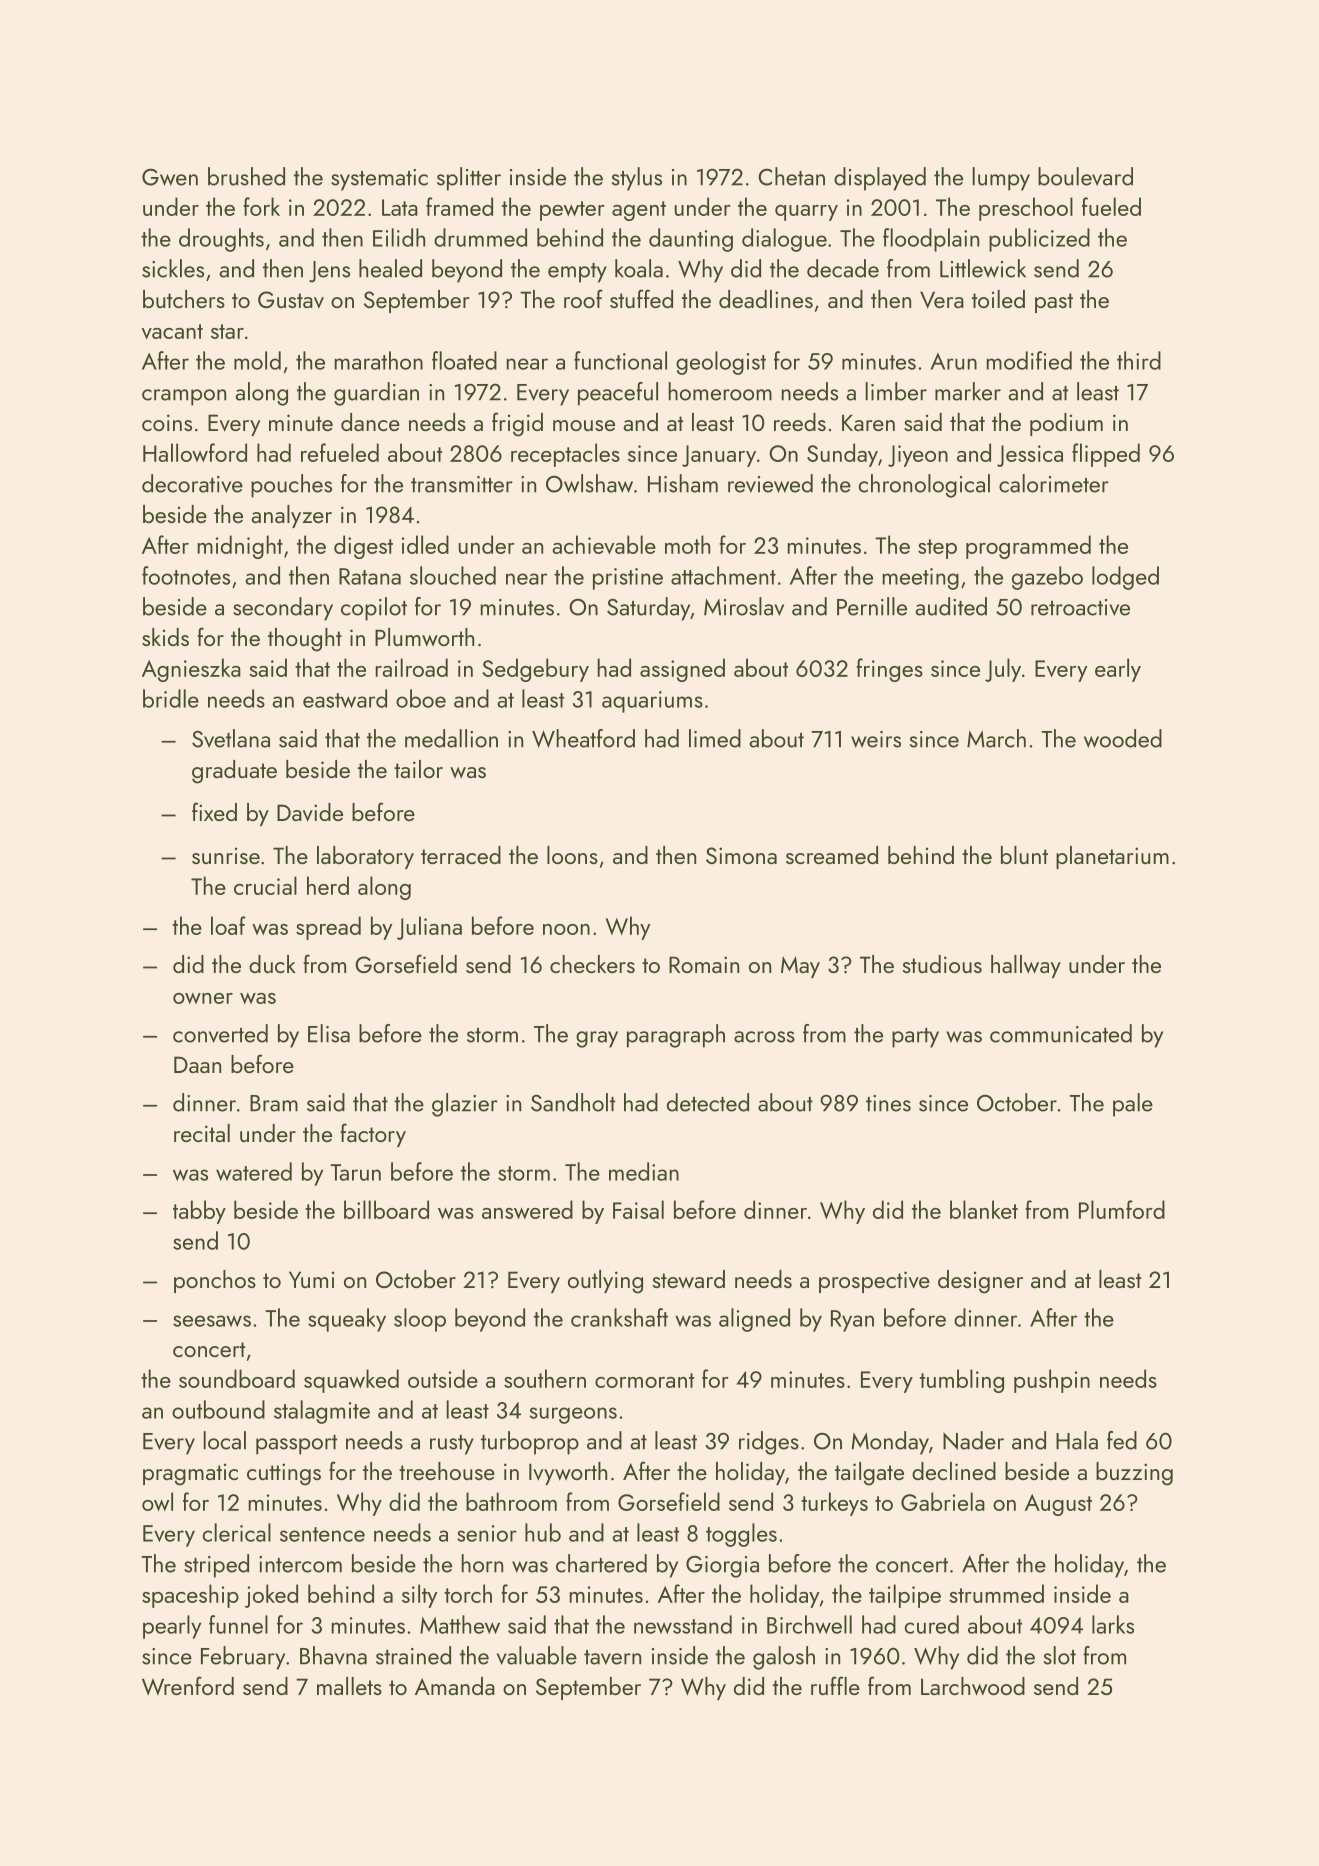  What do you see at coordinates (291, 299) in the screenshot?
I see `Gustav` at bounding box center [291, 299].
